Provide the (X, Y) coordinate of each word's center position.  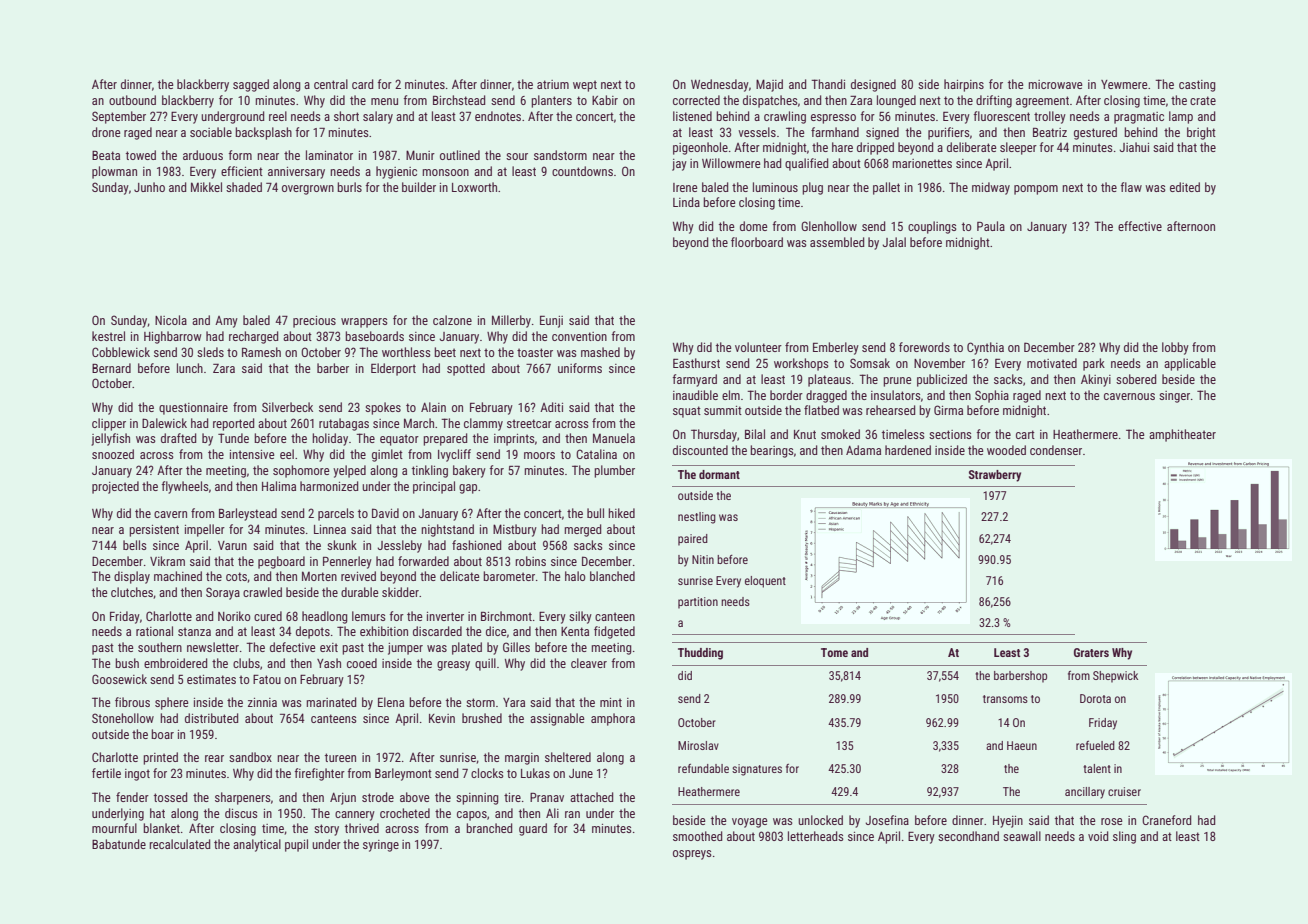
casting (1197, 86)
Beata (106, 155)
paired (693, 540)
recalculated (179, 844)
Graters (1091, 652)
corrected (696, 100)
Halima (279, 486)
